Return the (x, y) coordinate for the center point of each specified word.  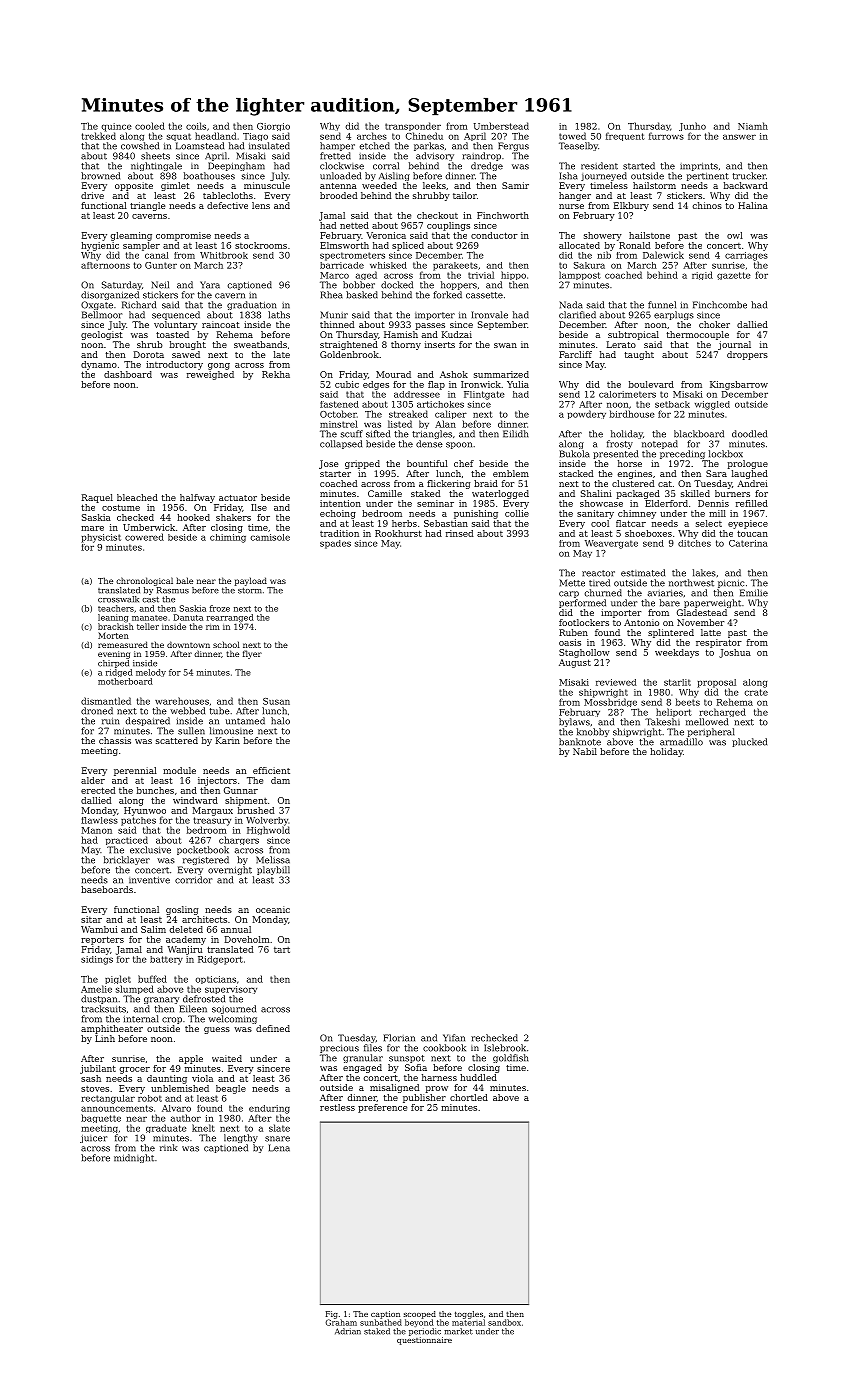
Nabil (585, 751)
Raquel (97, 498)
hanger (575, 196)
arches (372, 136)
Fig (332, 1315)
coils (196, 126)
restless (337, 1107)
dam (280, 780)
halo (280, 721)
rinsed (459, 533)
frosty (620, 444)
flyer (252, 654)
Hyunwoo (145, 811)
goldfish (510, 1058)
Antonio (641, 622)
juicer (93, 1139)
